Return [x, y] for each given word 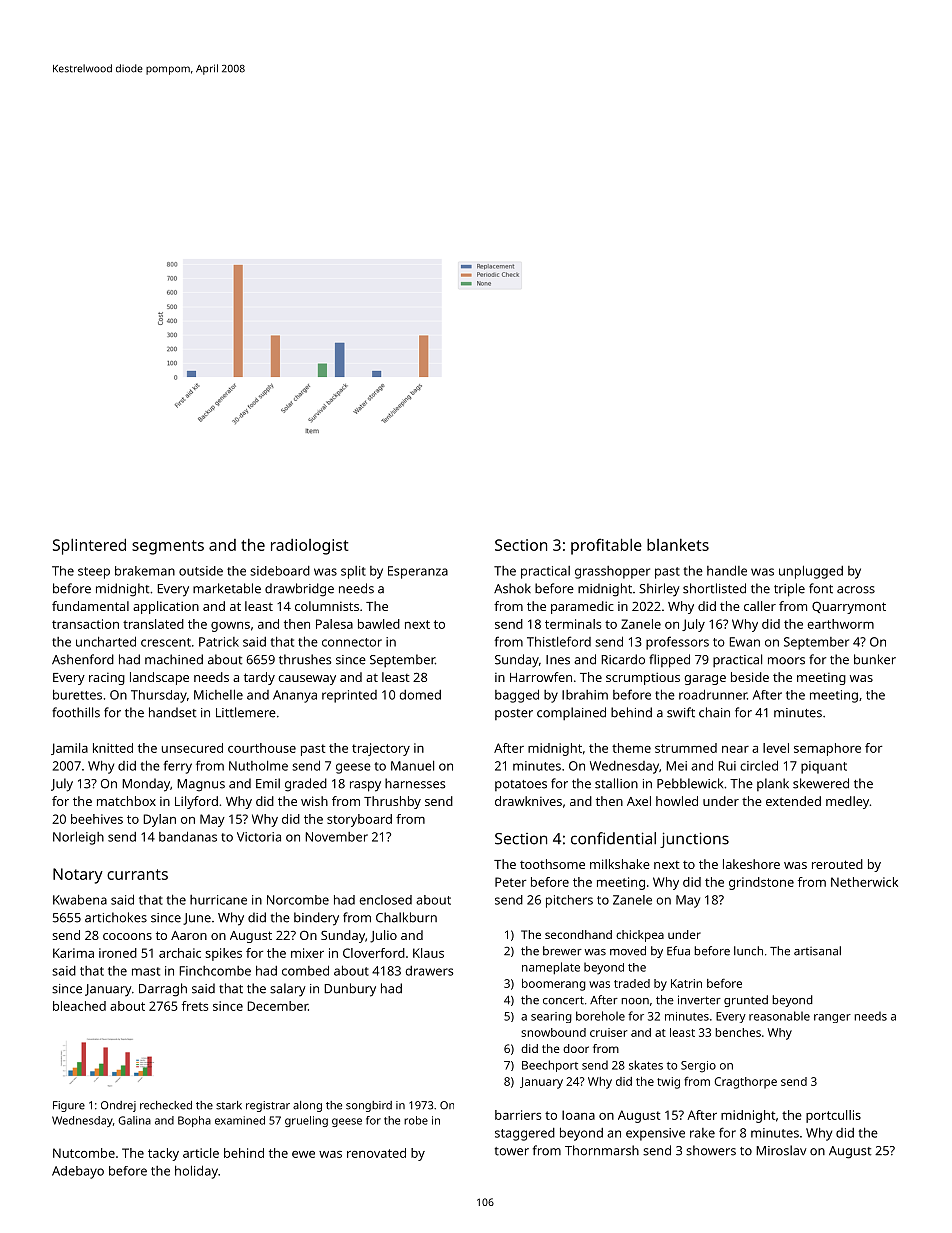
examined [240, 1120]
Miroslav [781, 1150]
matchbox [126, 801]
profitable [606, 546]
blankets [678, 545]
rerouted [837, 864]
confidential [613, 838]
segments [168, 547]
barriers [518, 1115]
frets [195, 1006]
